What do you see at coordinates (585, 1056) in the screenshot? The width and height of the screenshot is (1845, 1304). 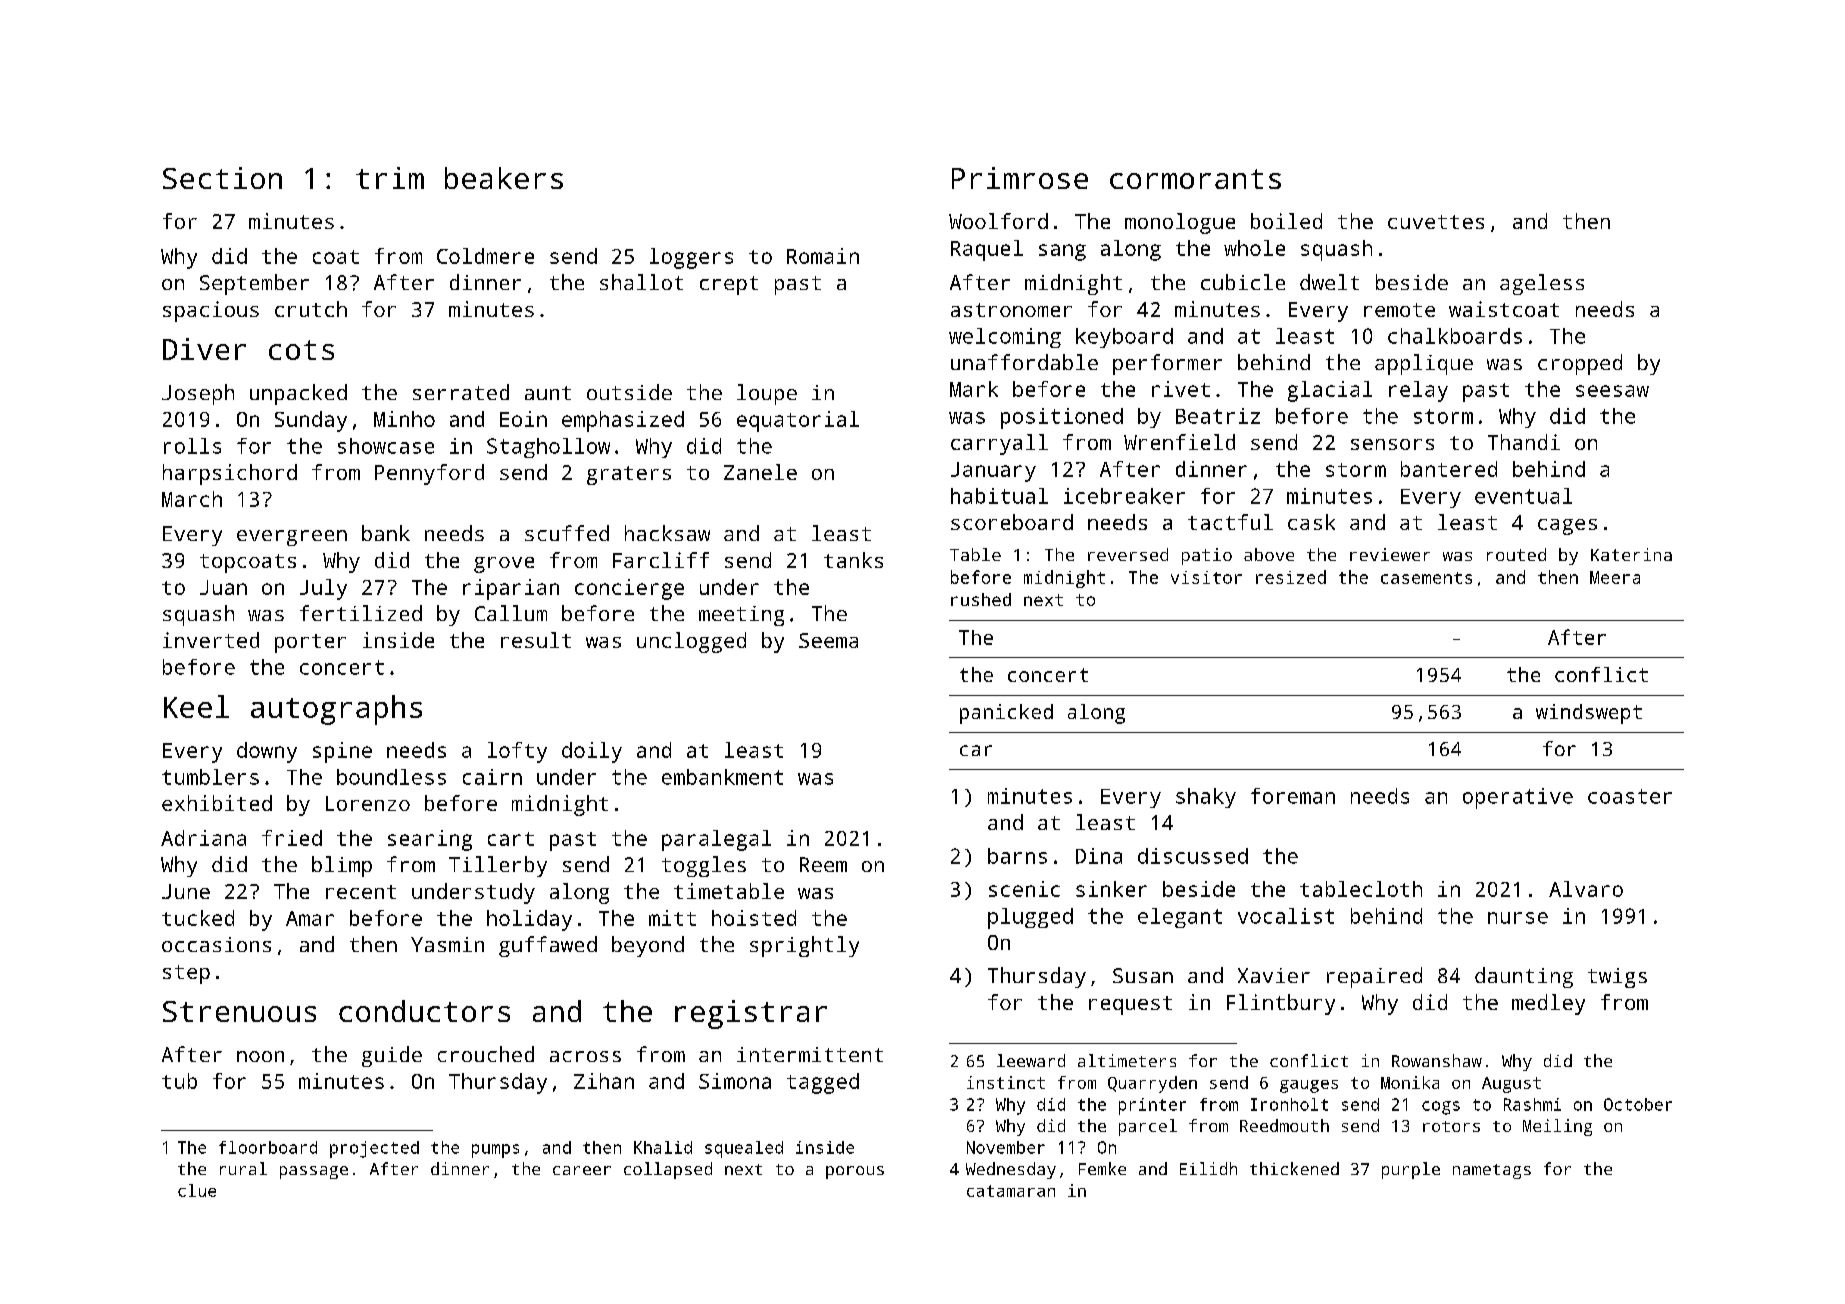 I see `across` at bounding box center [585, 1056].
